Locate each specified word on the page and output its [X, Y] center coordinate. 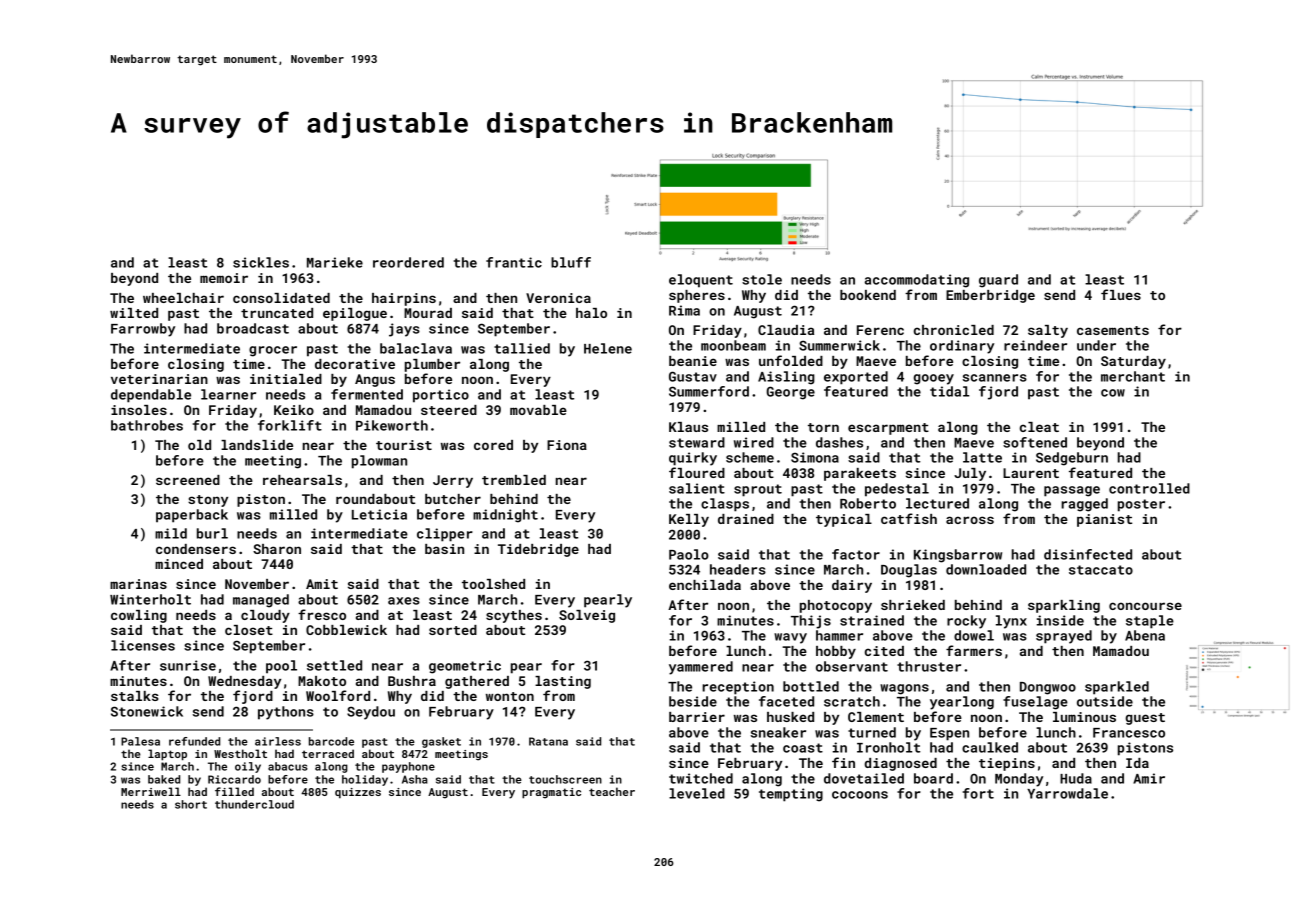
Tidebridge [538, 550]
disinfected [1088, 554]
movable [538, 410]
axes [404, 601]
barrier [697, 717]
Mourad [428, 313]
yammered [701, 668]
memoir [224, 278]
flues [1121, 294]
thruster [929, 666]
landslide [257, 445]
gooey [934, 379]
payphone [408, 767]
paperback [192, 516]
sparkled [1117, 688]
